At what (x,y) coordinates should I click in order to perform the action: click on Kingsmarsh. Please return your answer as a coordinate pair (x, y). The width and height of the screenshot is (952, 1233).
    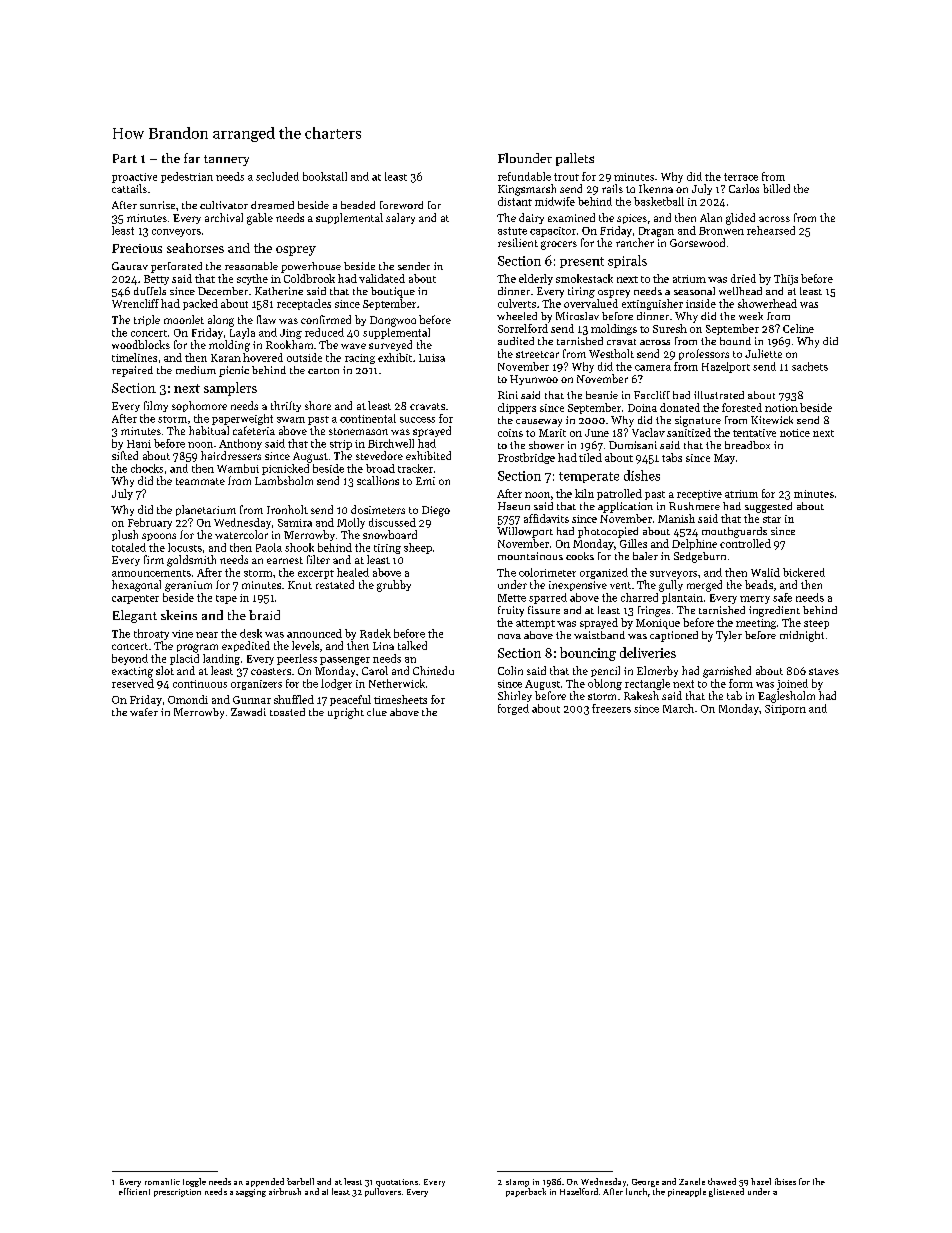
    Looking at the image, I should click on (527, 190).
